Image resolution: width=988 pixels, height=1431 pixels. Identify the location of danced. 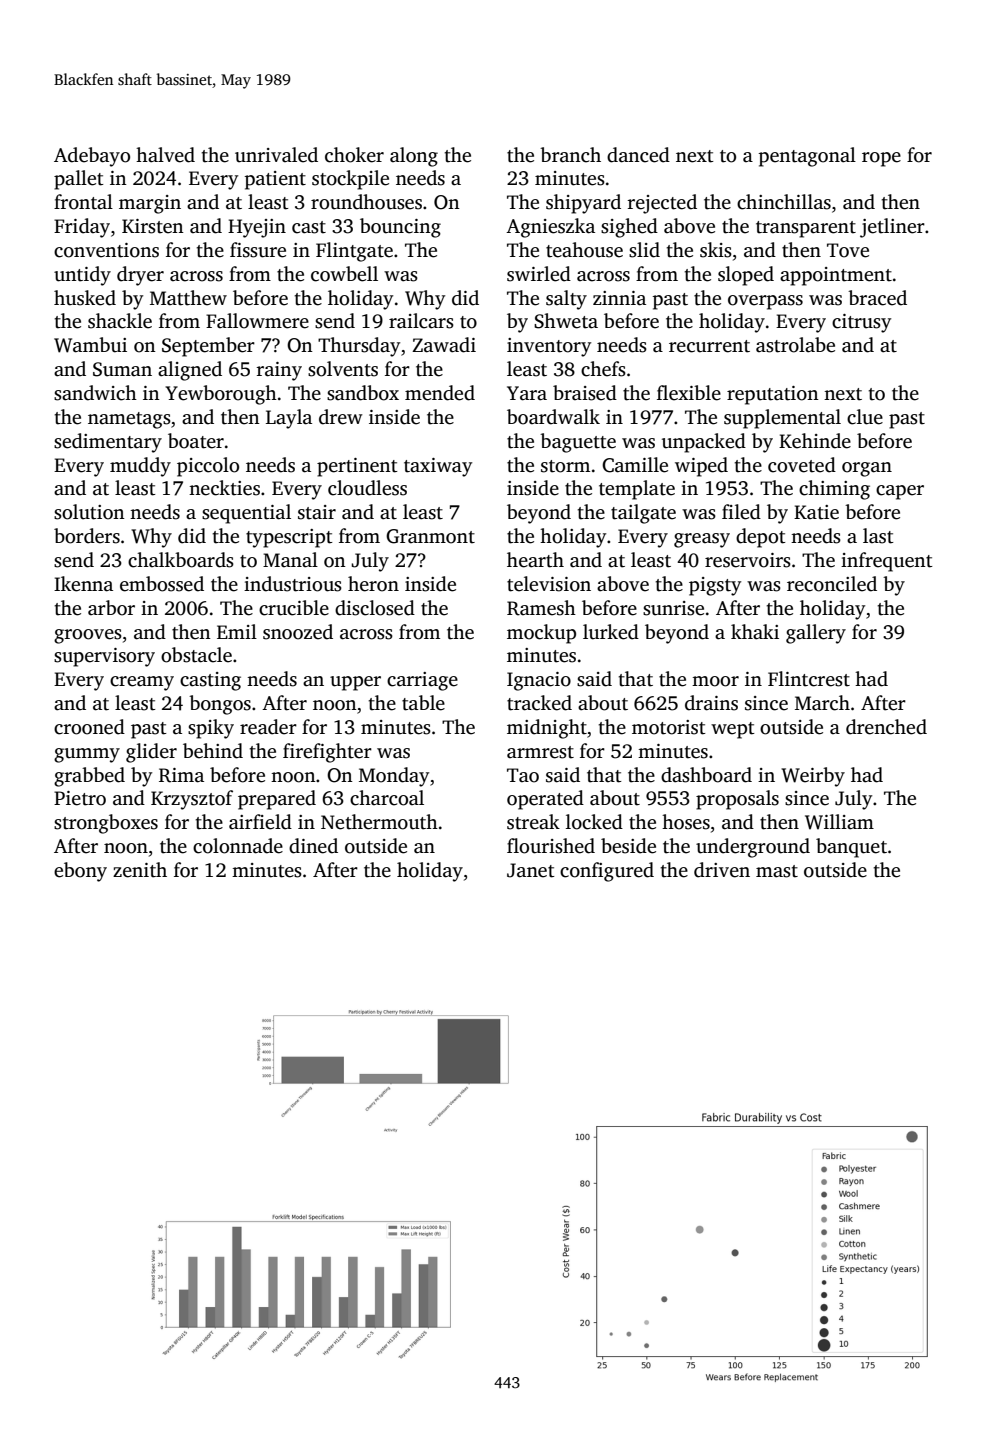
(638, 155).
